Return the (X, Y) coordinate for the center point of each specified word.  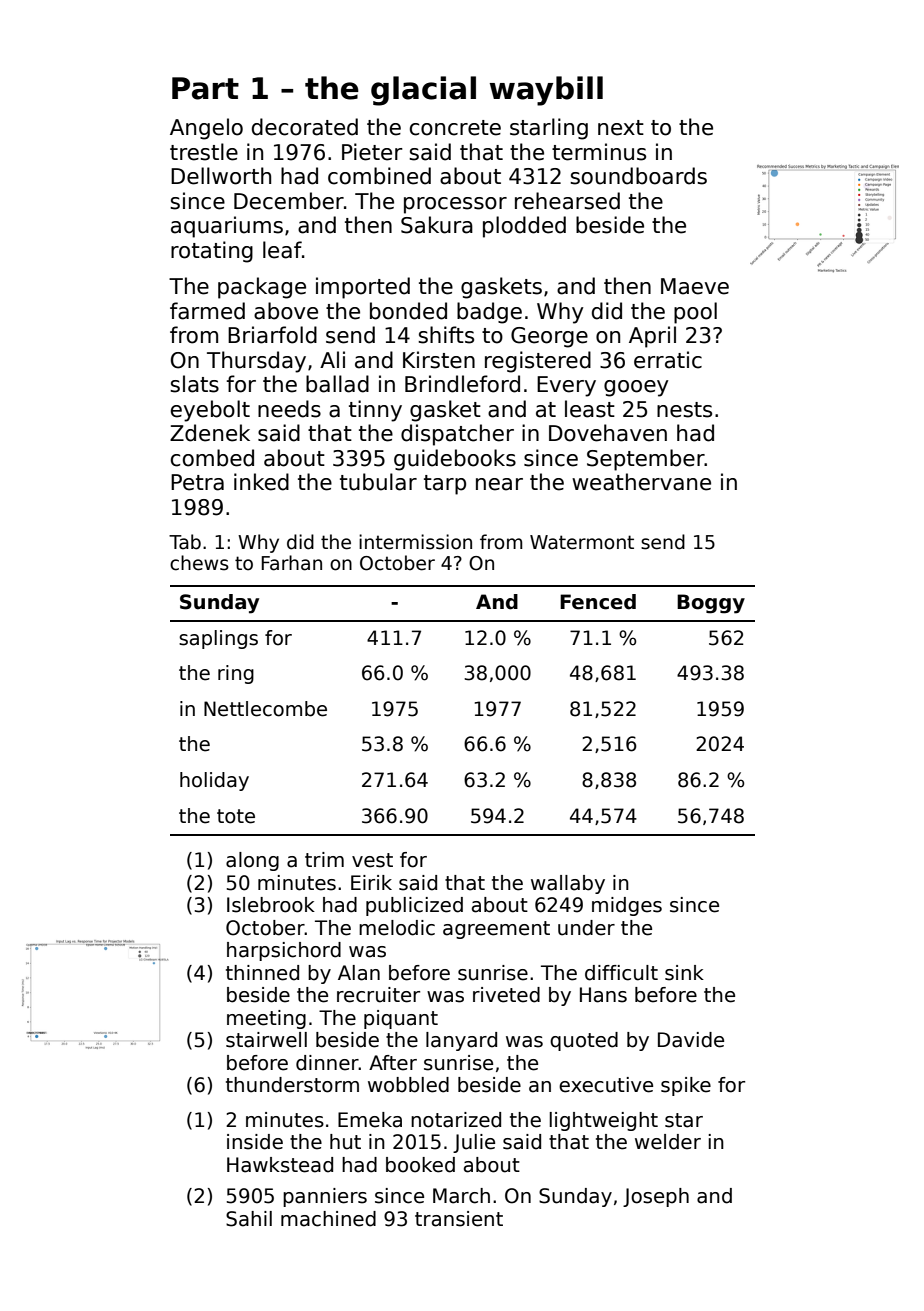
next (621, 128)
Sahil (249, 1219)
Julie (474, 1143)
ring (236, 674)
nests (684, 410)
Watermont (582, 542)
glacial (423, 91)
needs (289, 409)
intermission (415, 542)
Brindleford (462, 384)
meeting (266, 1019)
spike (686, 1086)
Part (205, 88)
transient (459, 1219)
